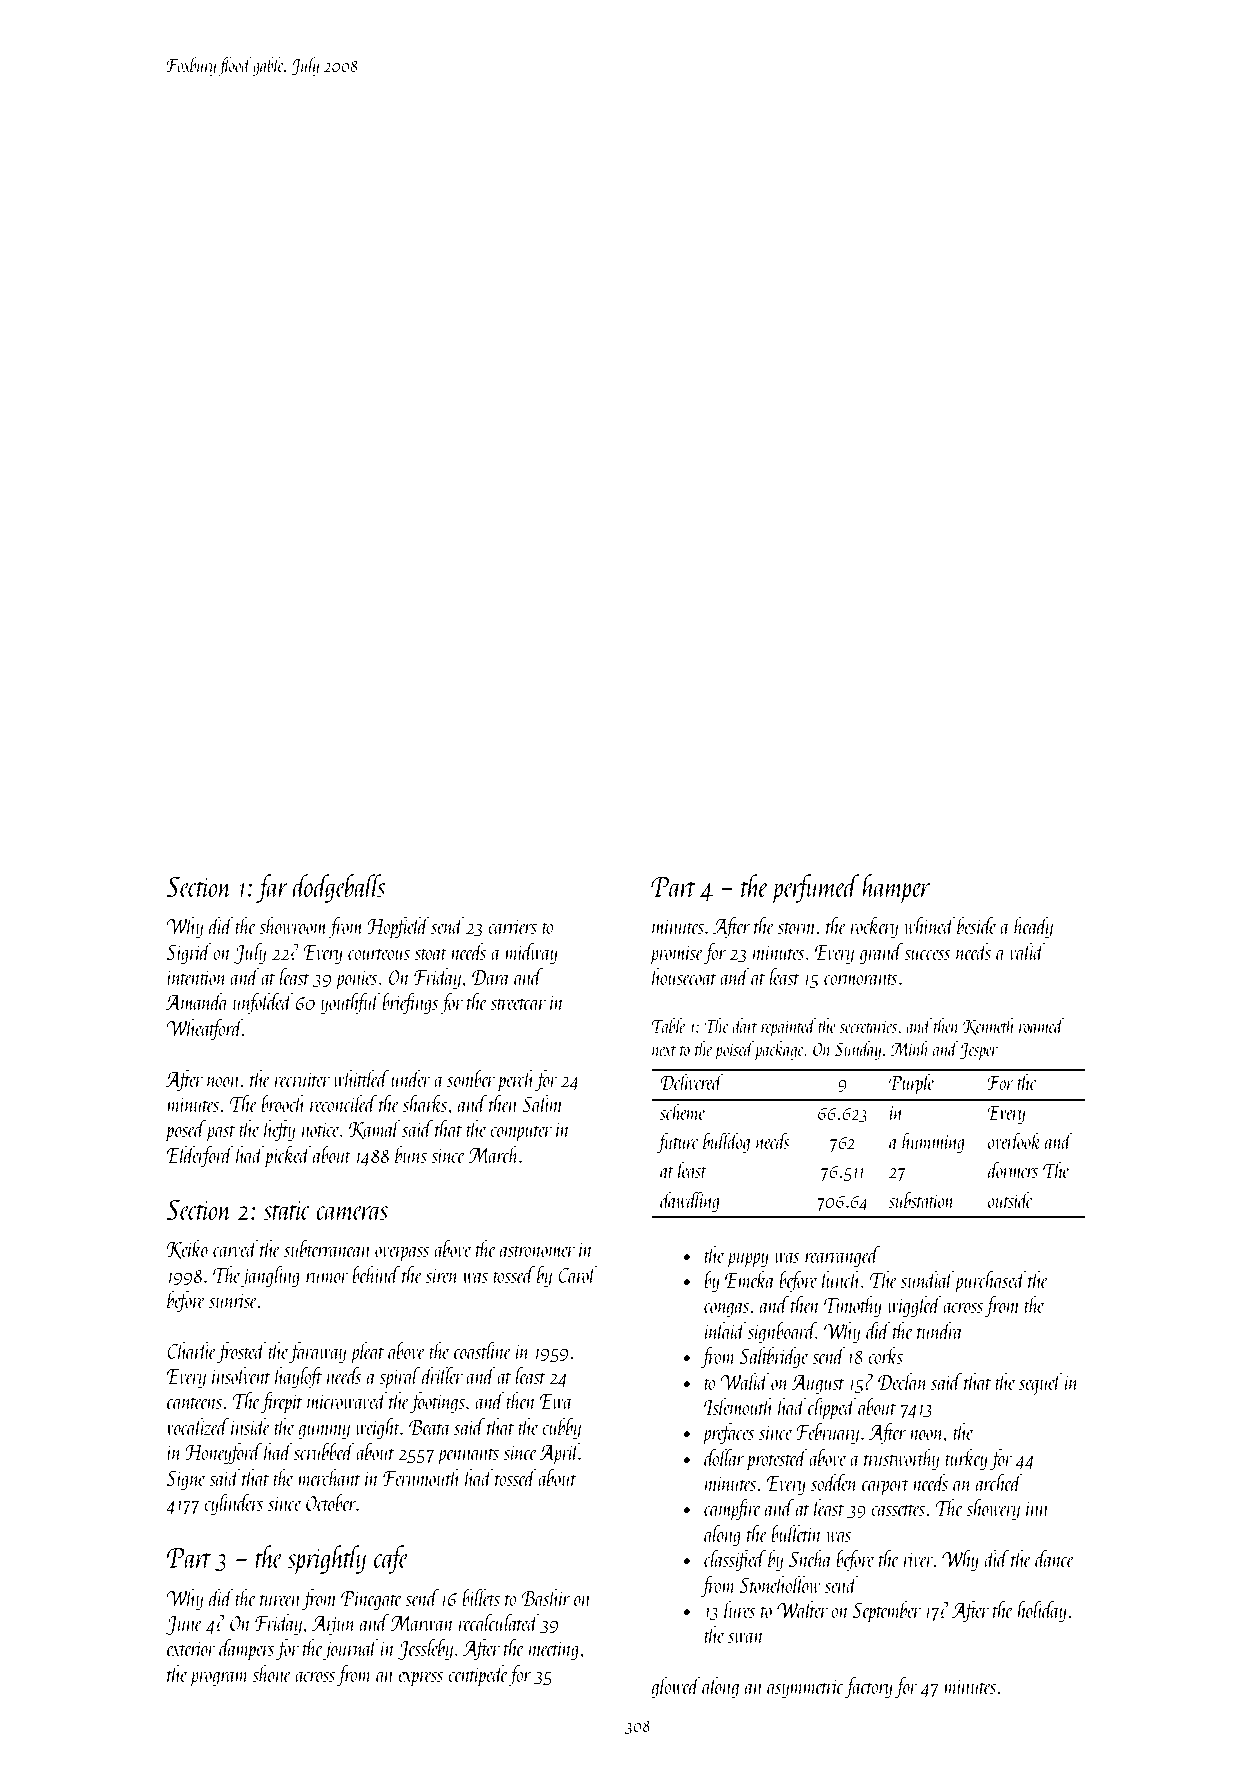 Image resolution: width=1252 pixels, height=1770 pixels. I want to click on package, so click(780, 1050).
